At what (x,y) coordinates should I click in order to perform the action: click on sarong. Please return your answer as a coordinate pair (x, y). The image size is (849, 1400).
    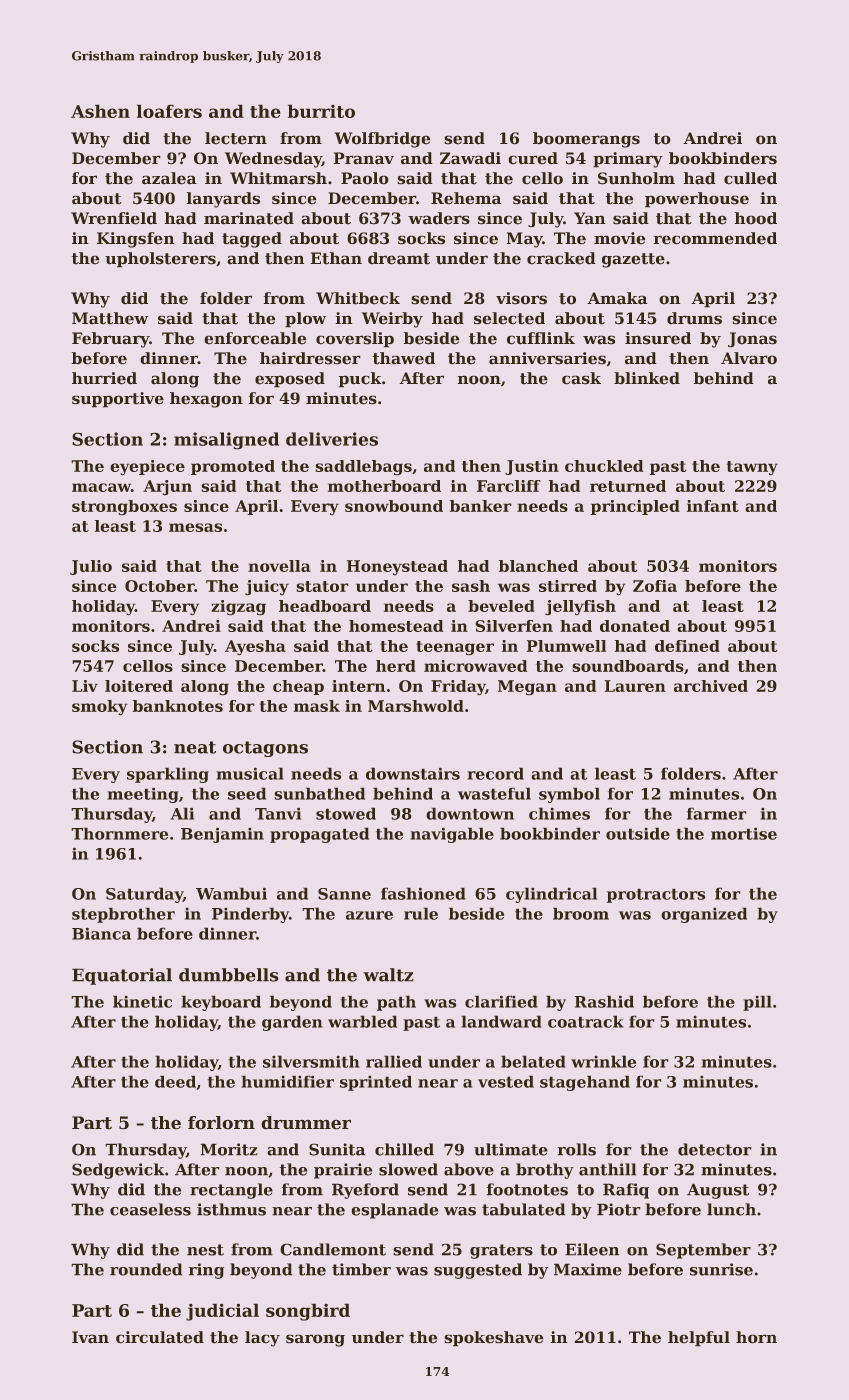
    Looking at the image, I should click on (315, 1340).
